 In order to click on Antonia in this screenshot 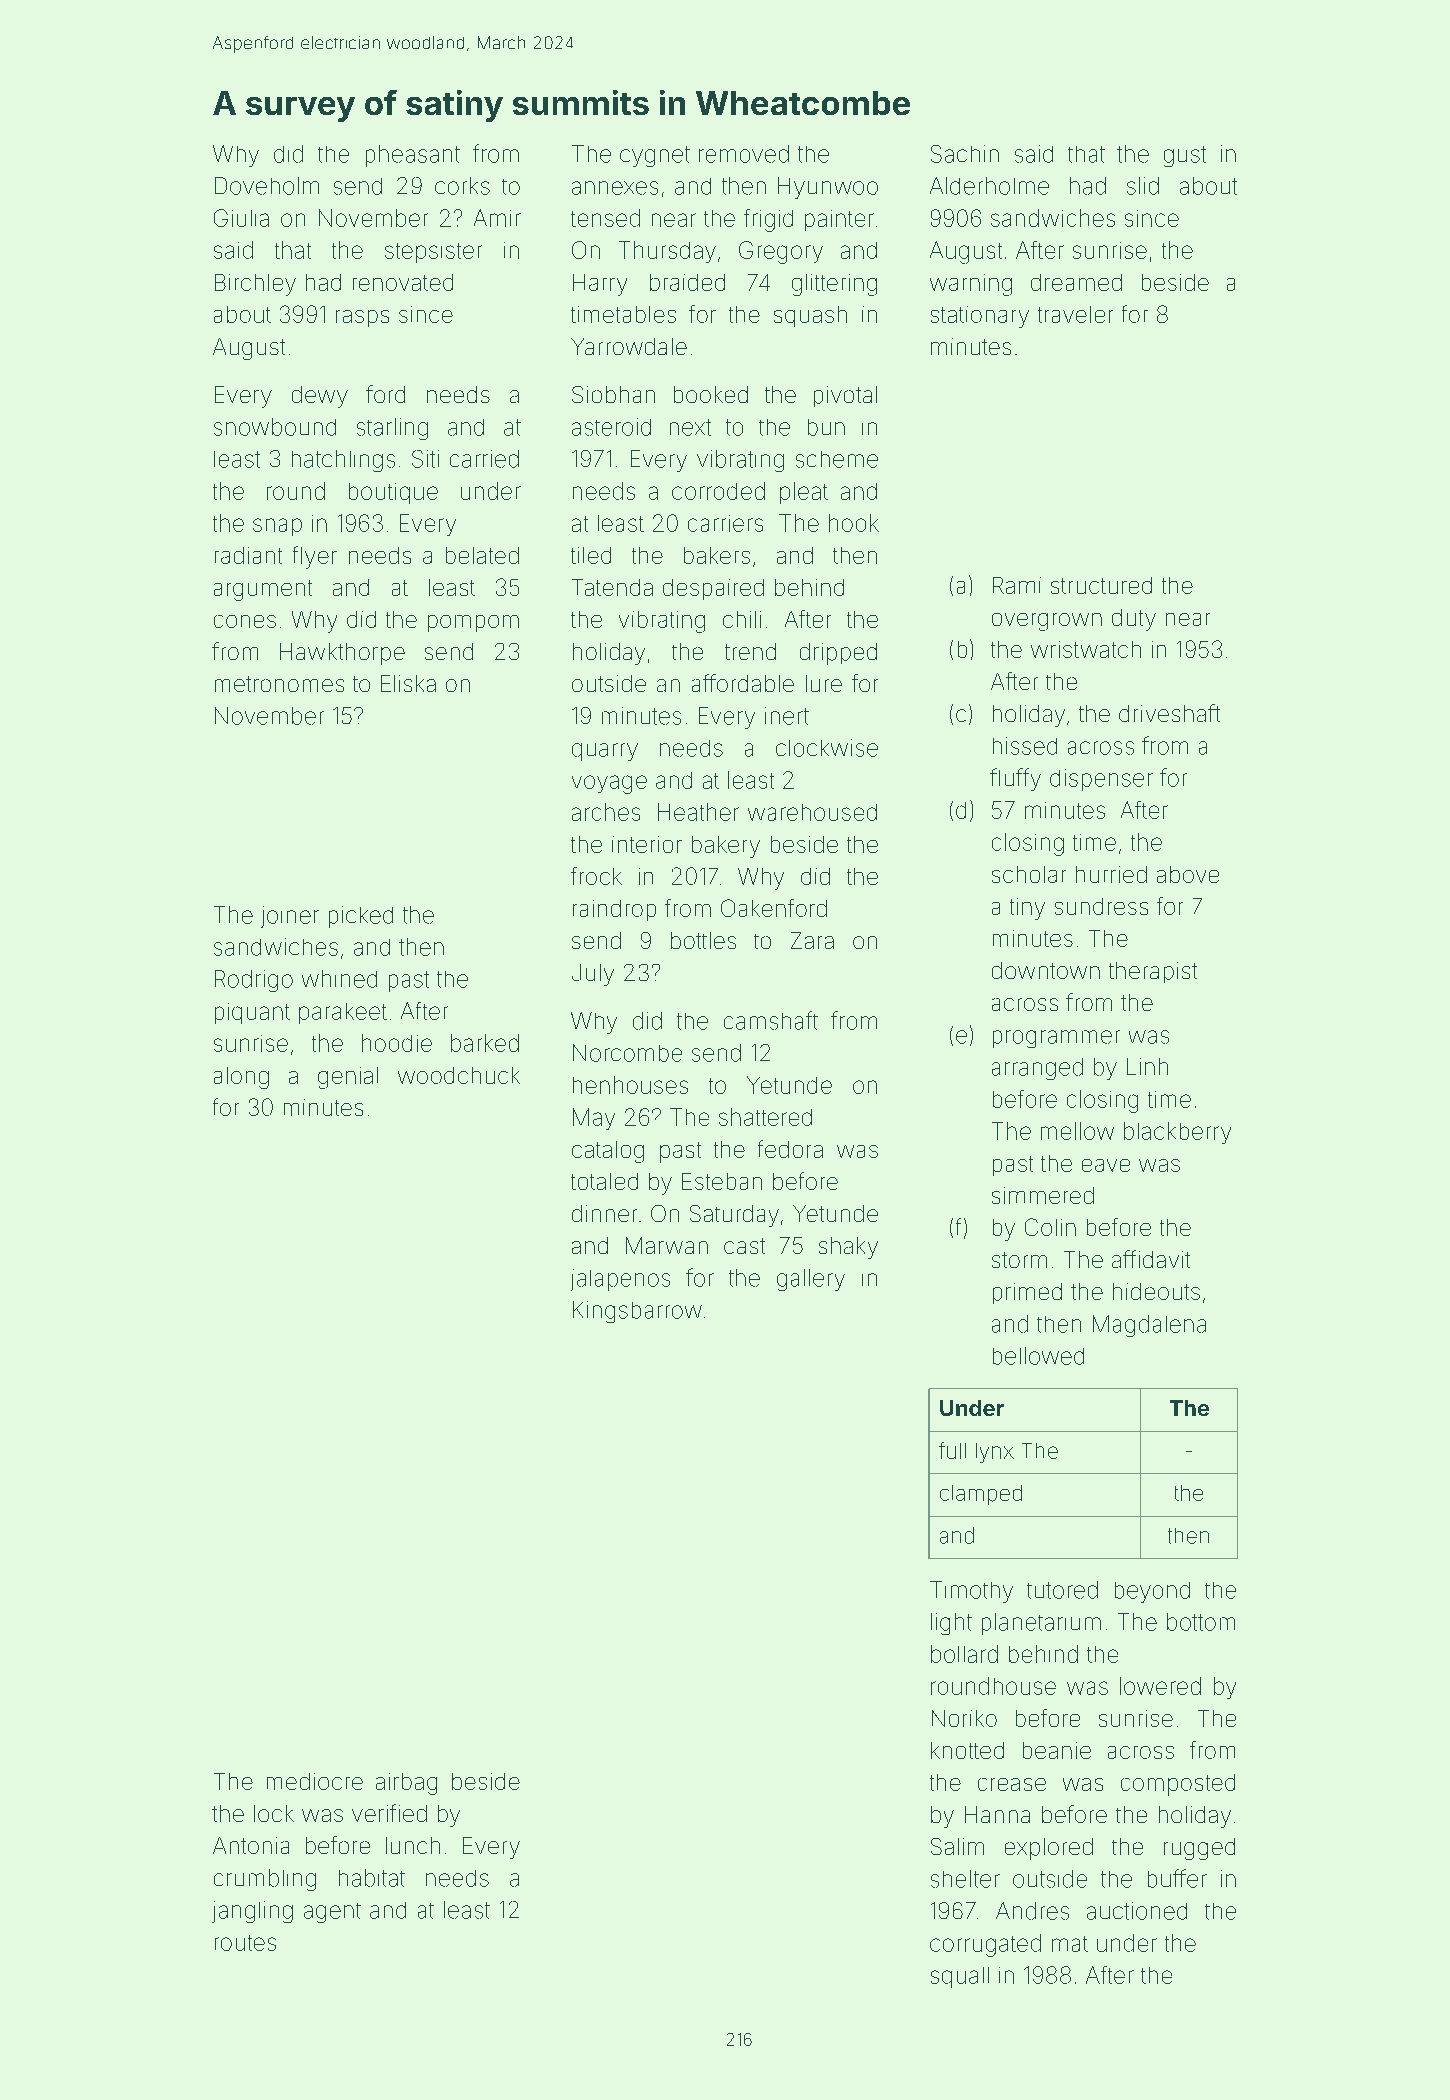, I will do `click(251, 1845)`.
